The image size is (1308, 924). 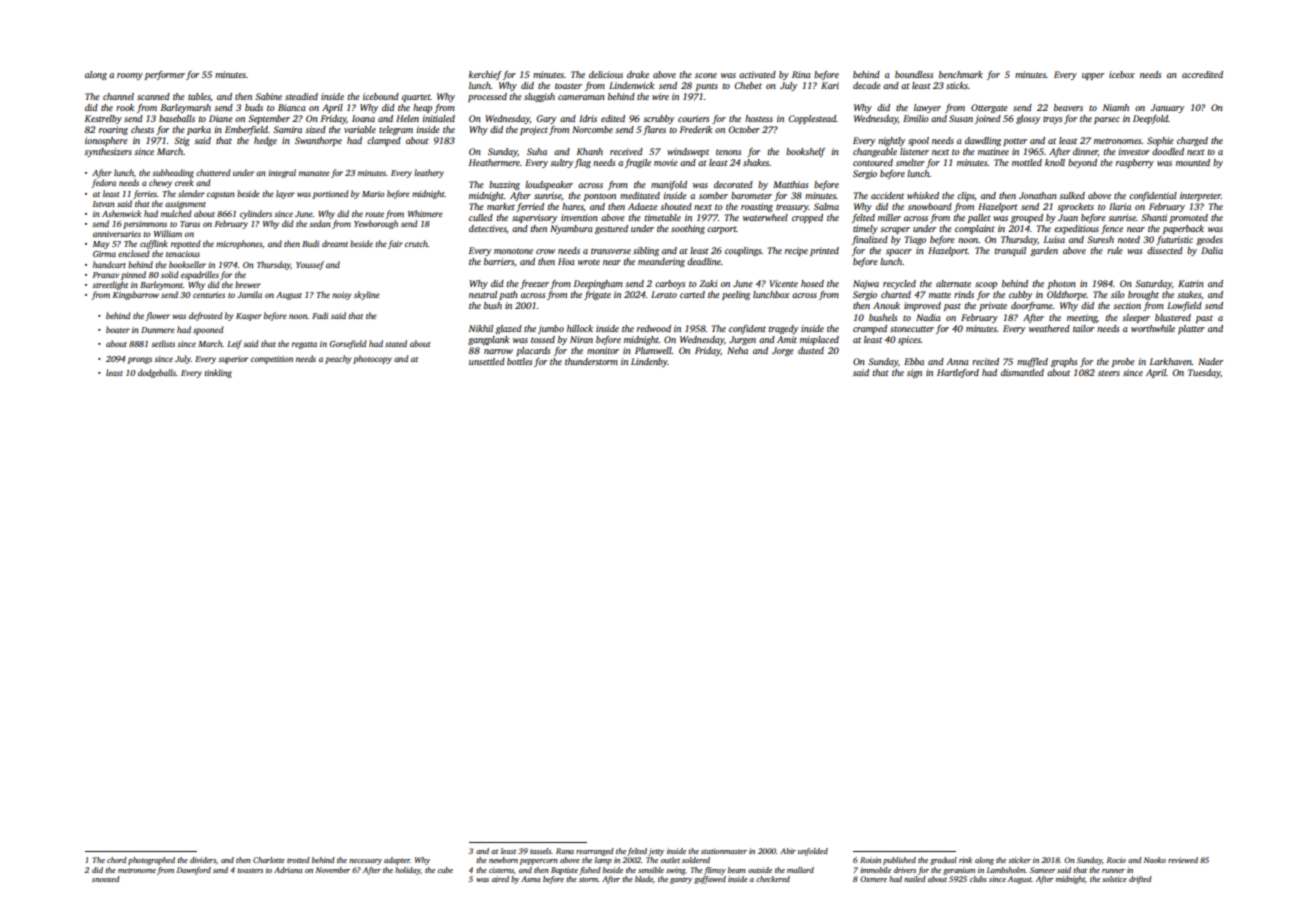 What do you see at coordinates (218, 373) in the image?
I see `tinkling` at bounding box center [218, 373].
